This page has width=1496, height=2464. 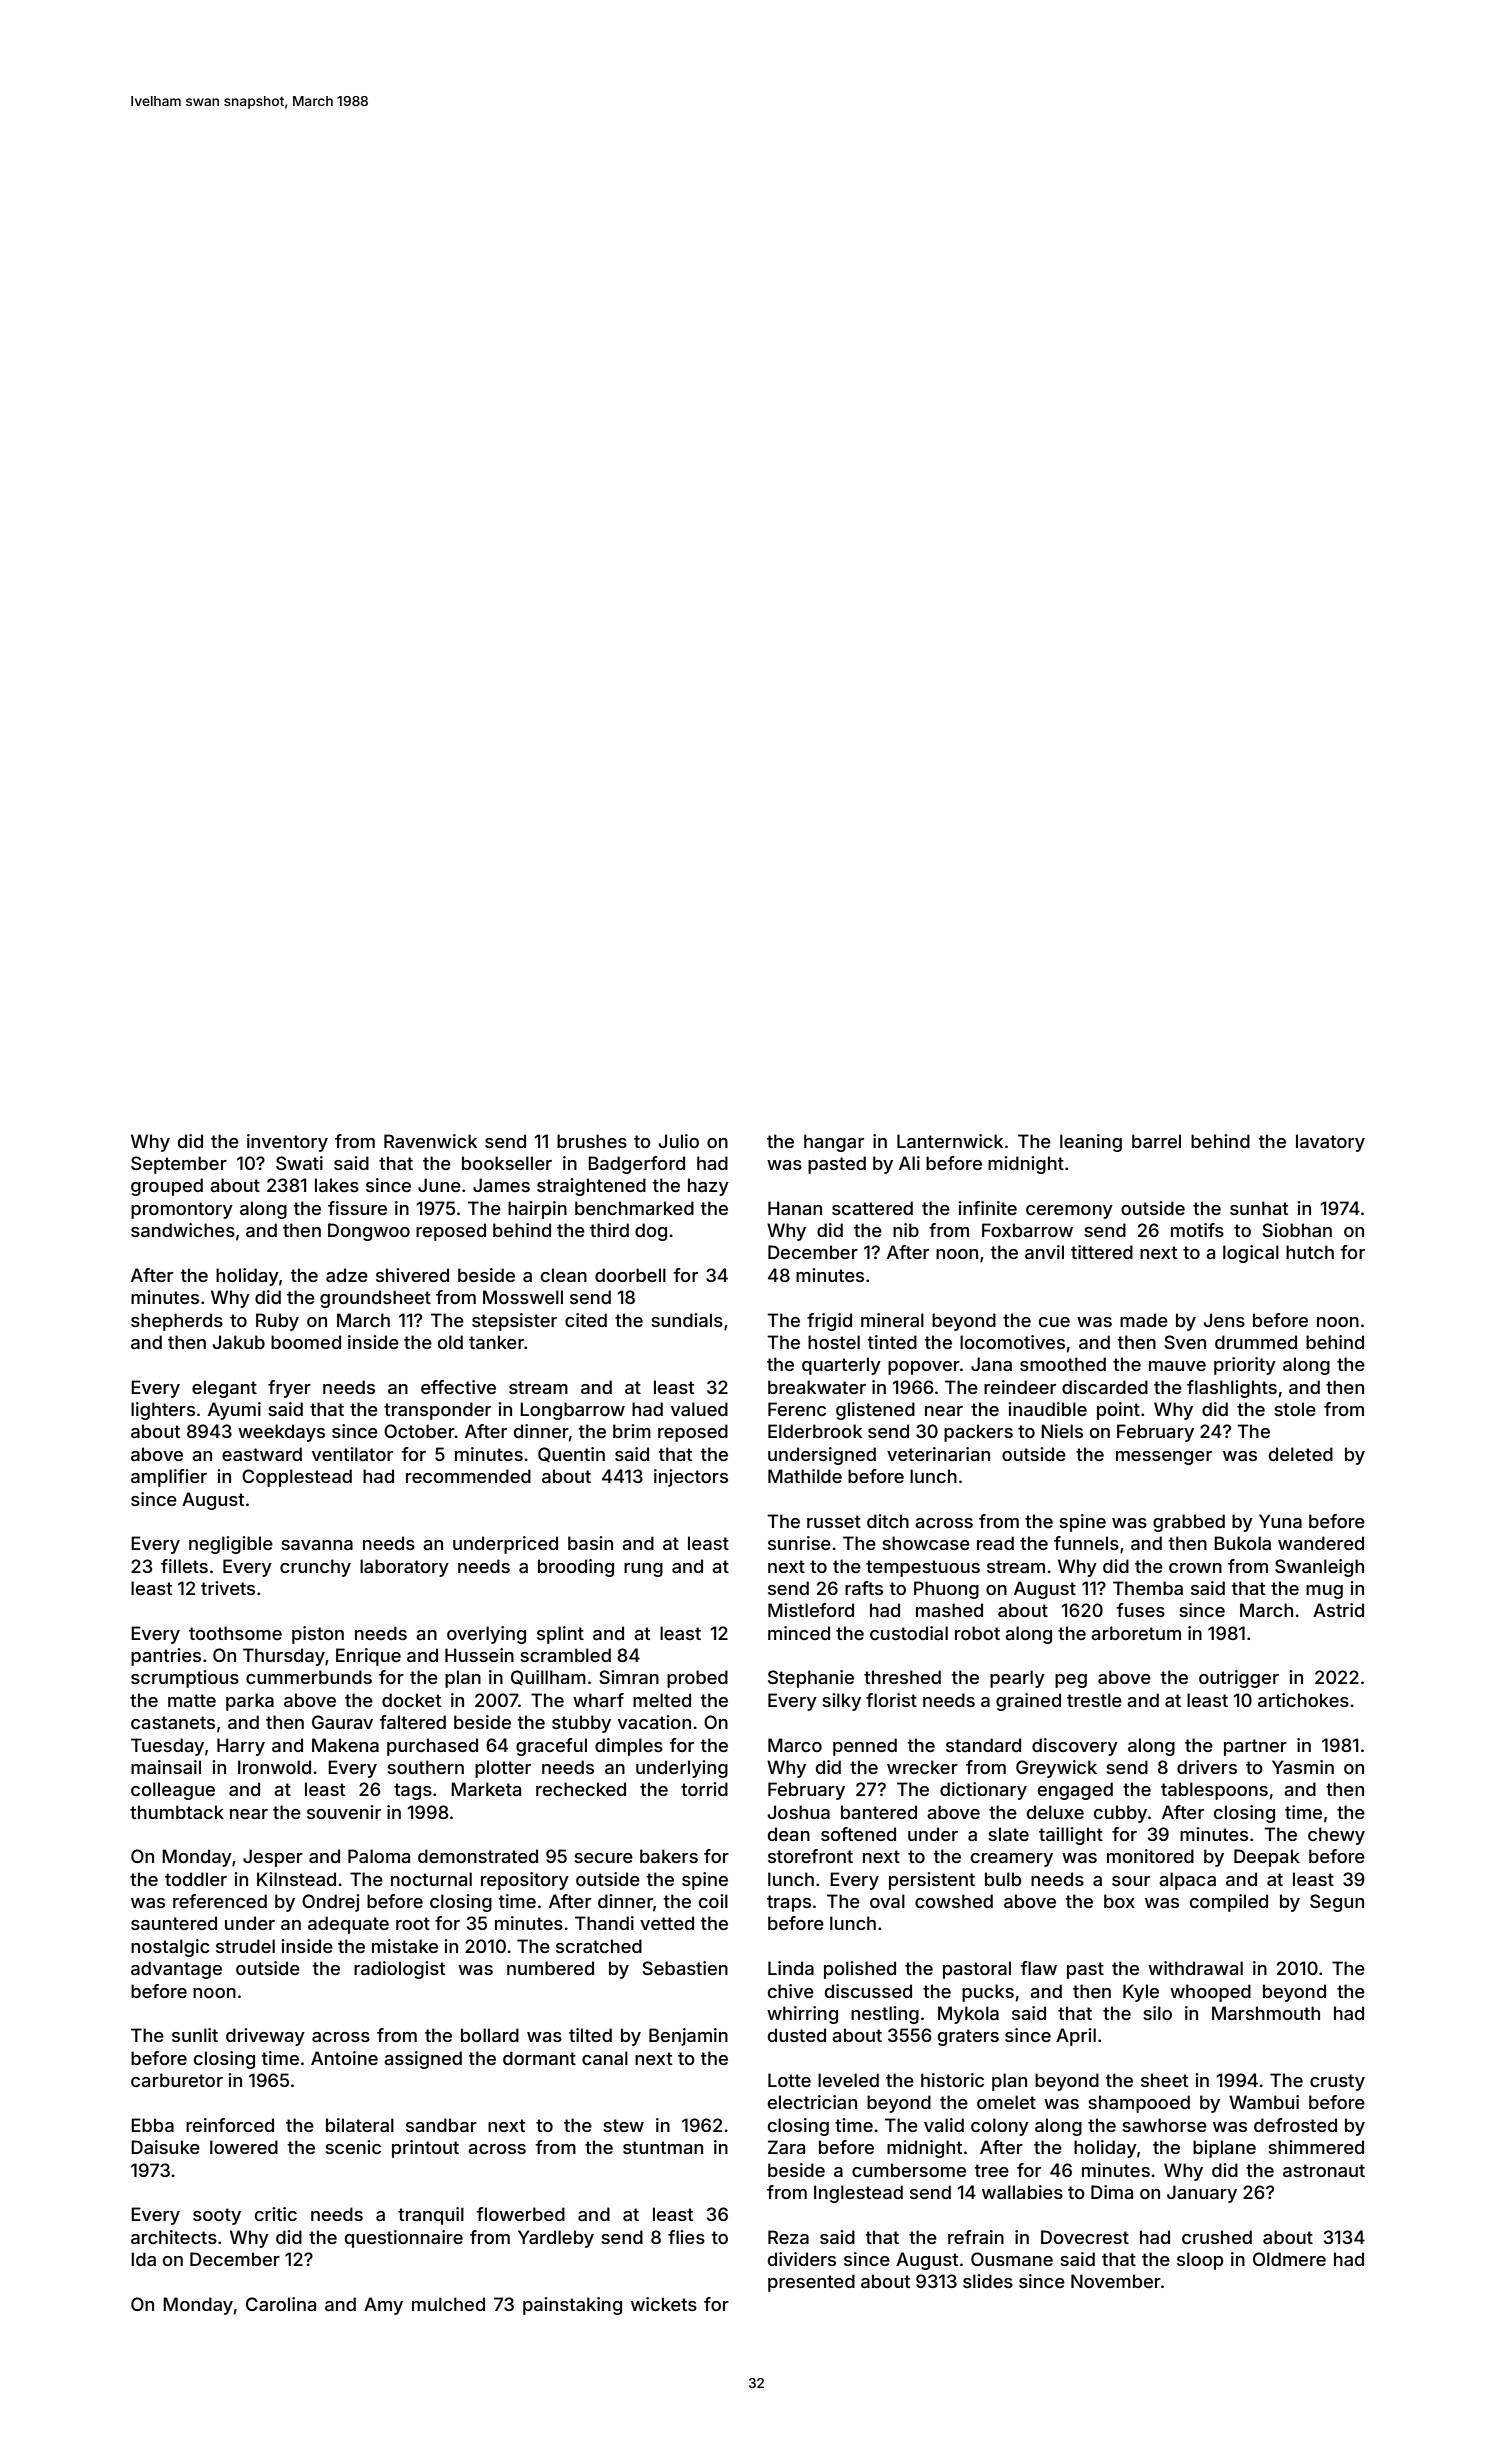 What do you see at coordinates (1164, 1458) in the page?
I see `messenger` at bounding box center [1164, 1458].
